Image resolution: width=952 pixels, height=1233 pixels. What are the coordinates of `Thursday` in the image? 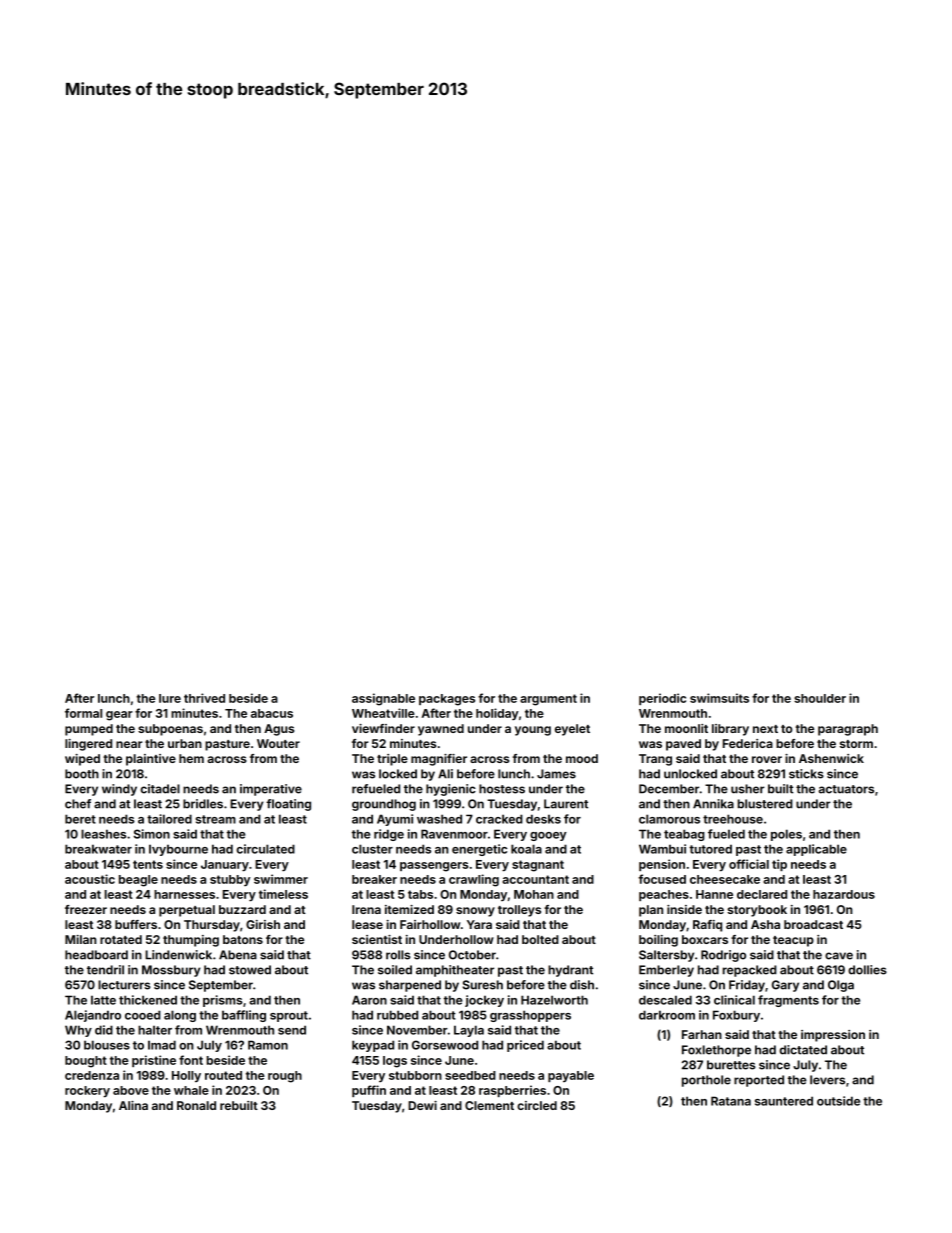 It's located at (212, 926).
